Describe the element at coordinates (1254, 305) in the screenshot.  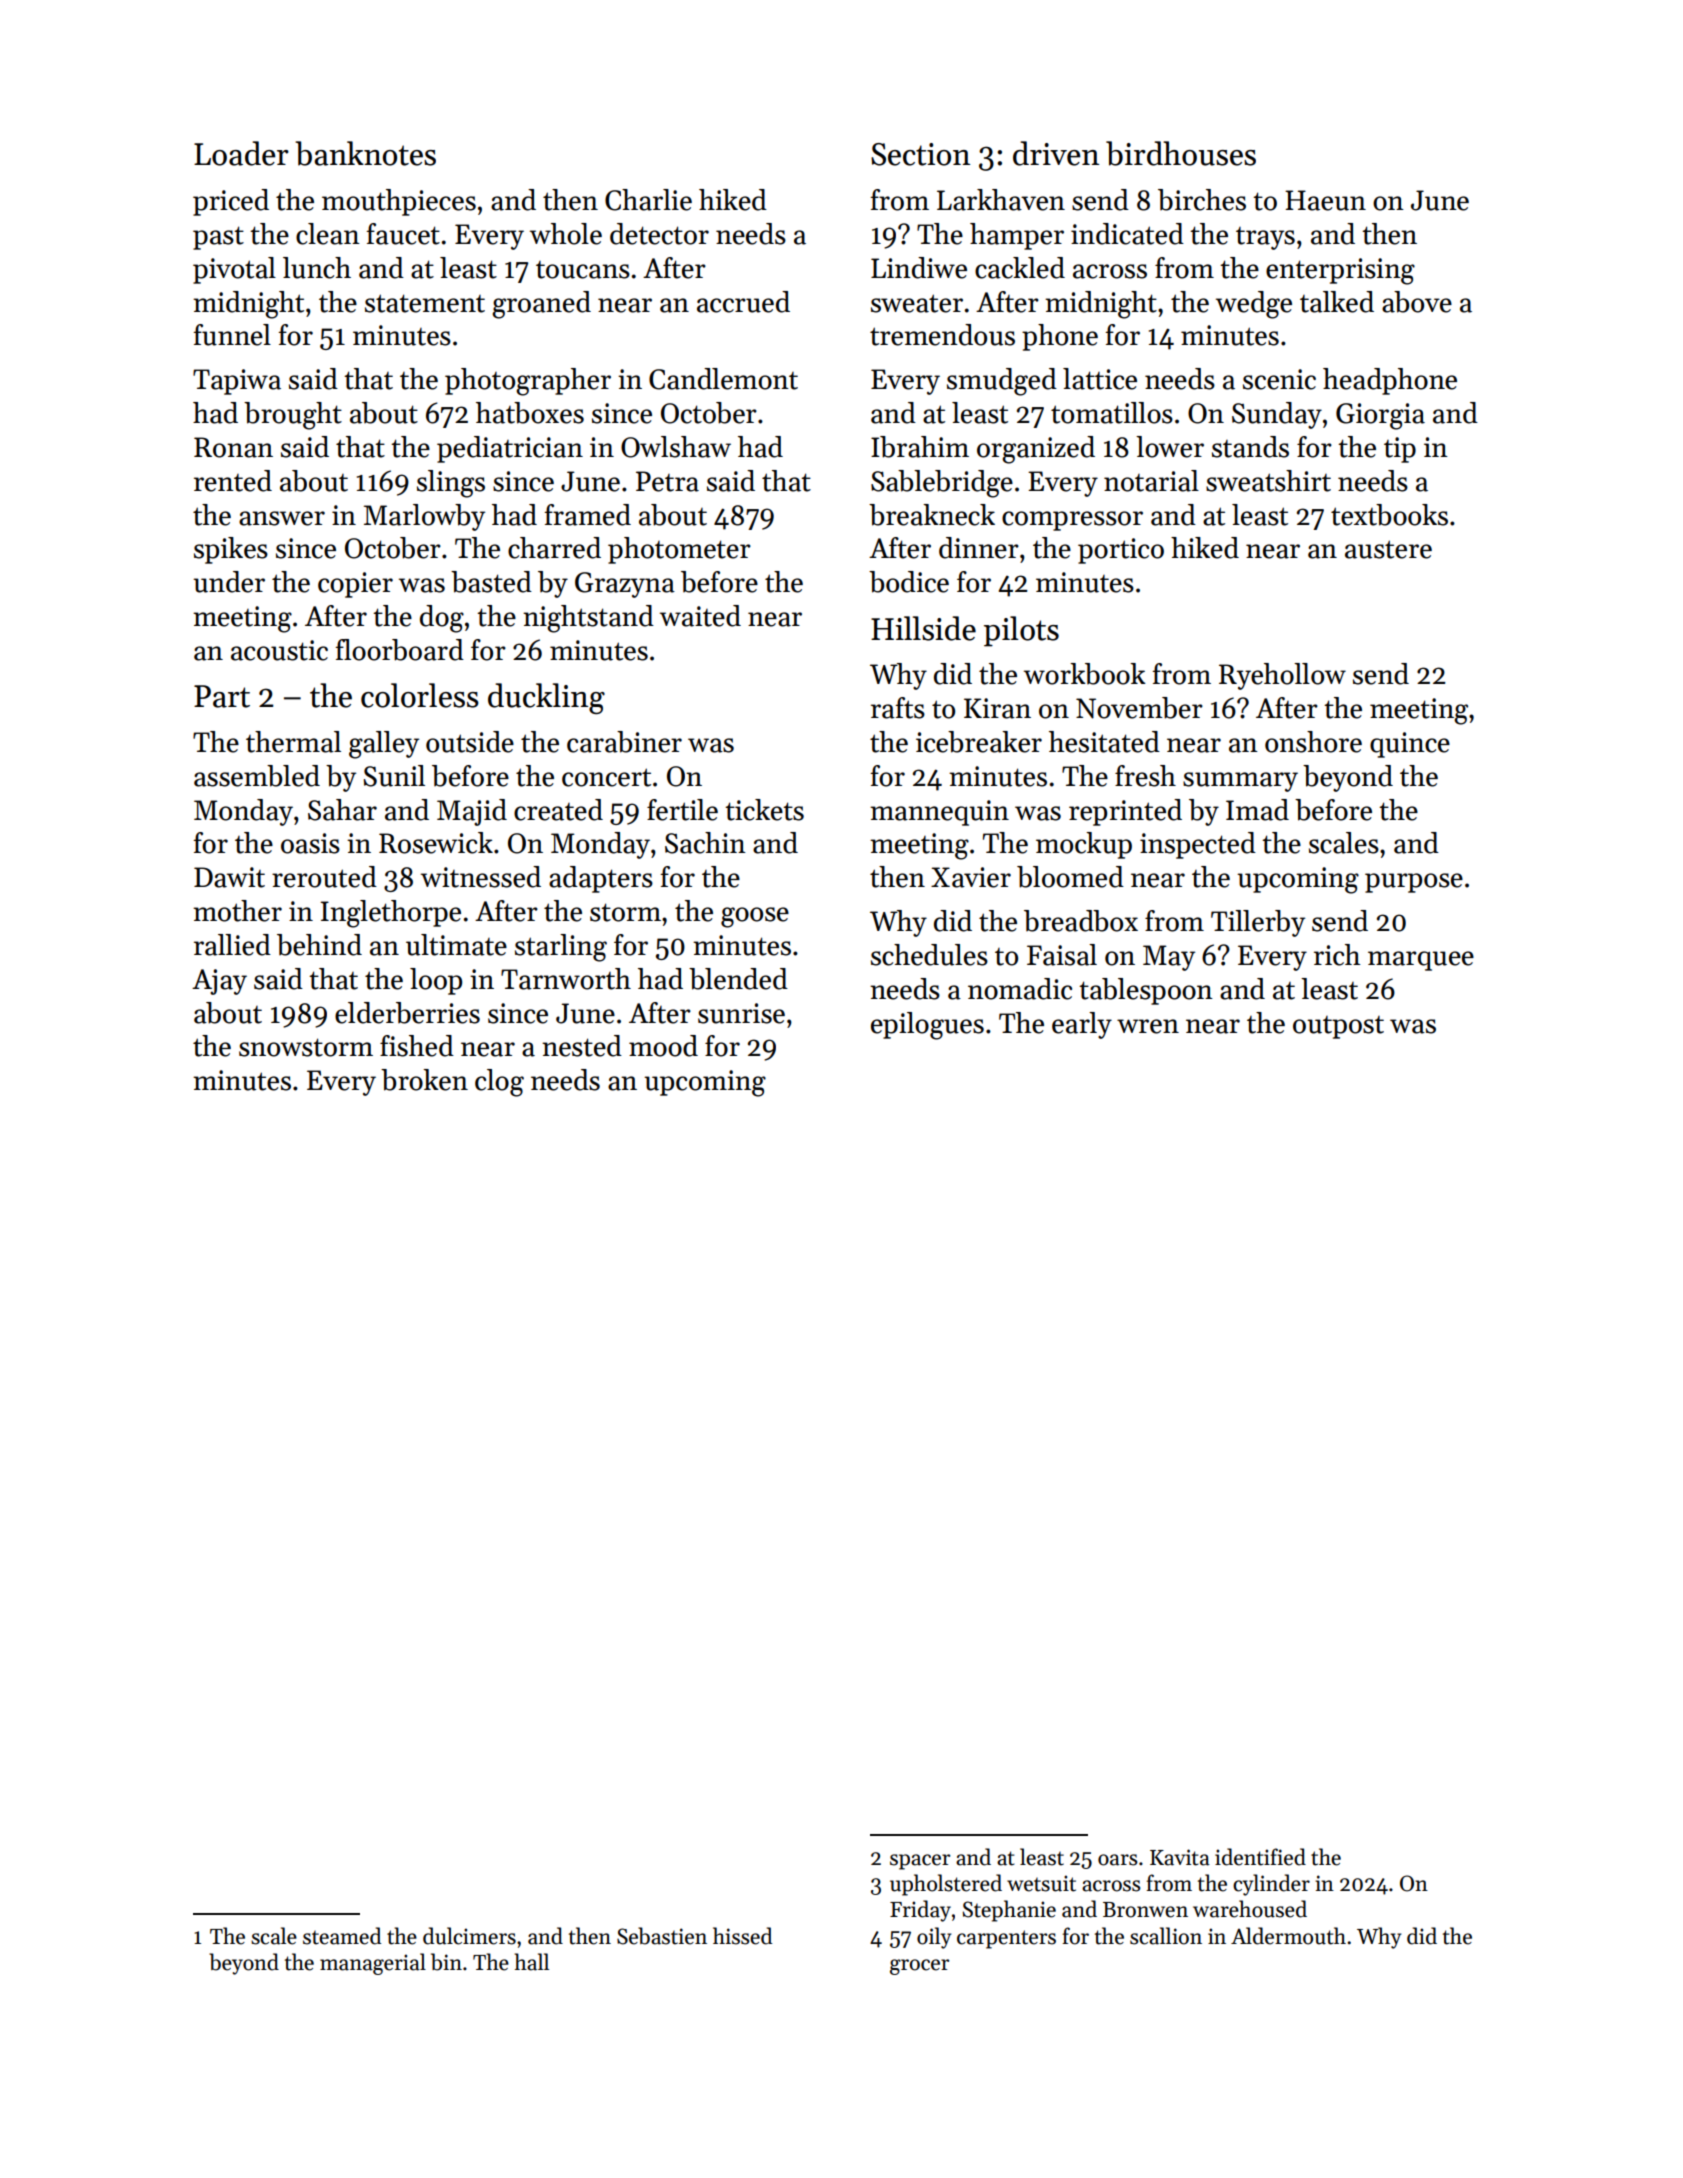
I see `wedge` at that location.
